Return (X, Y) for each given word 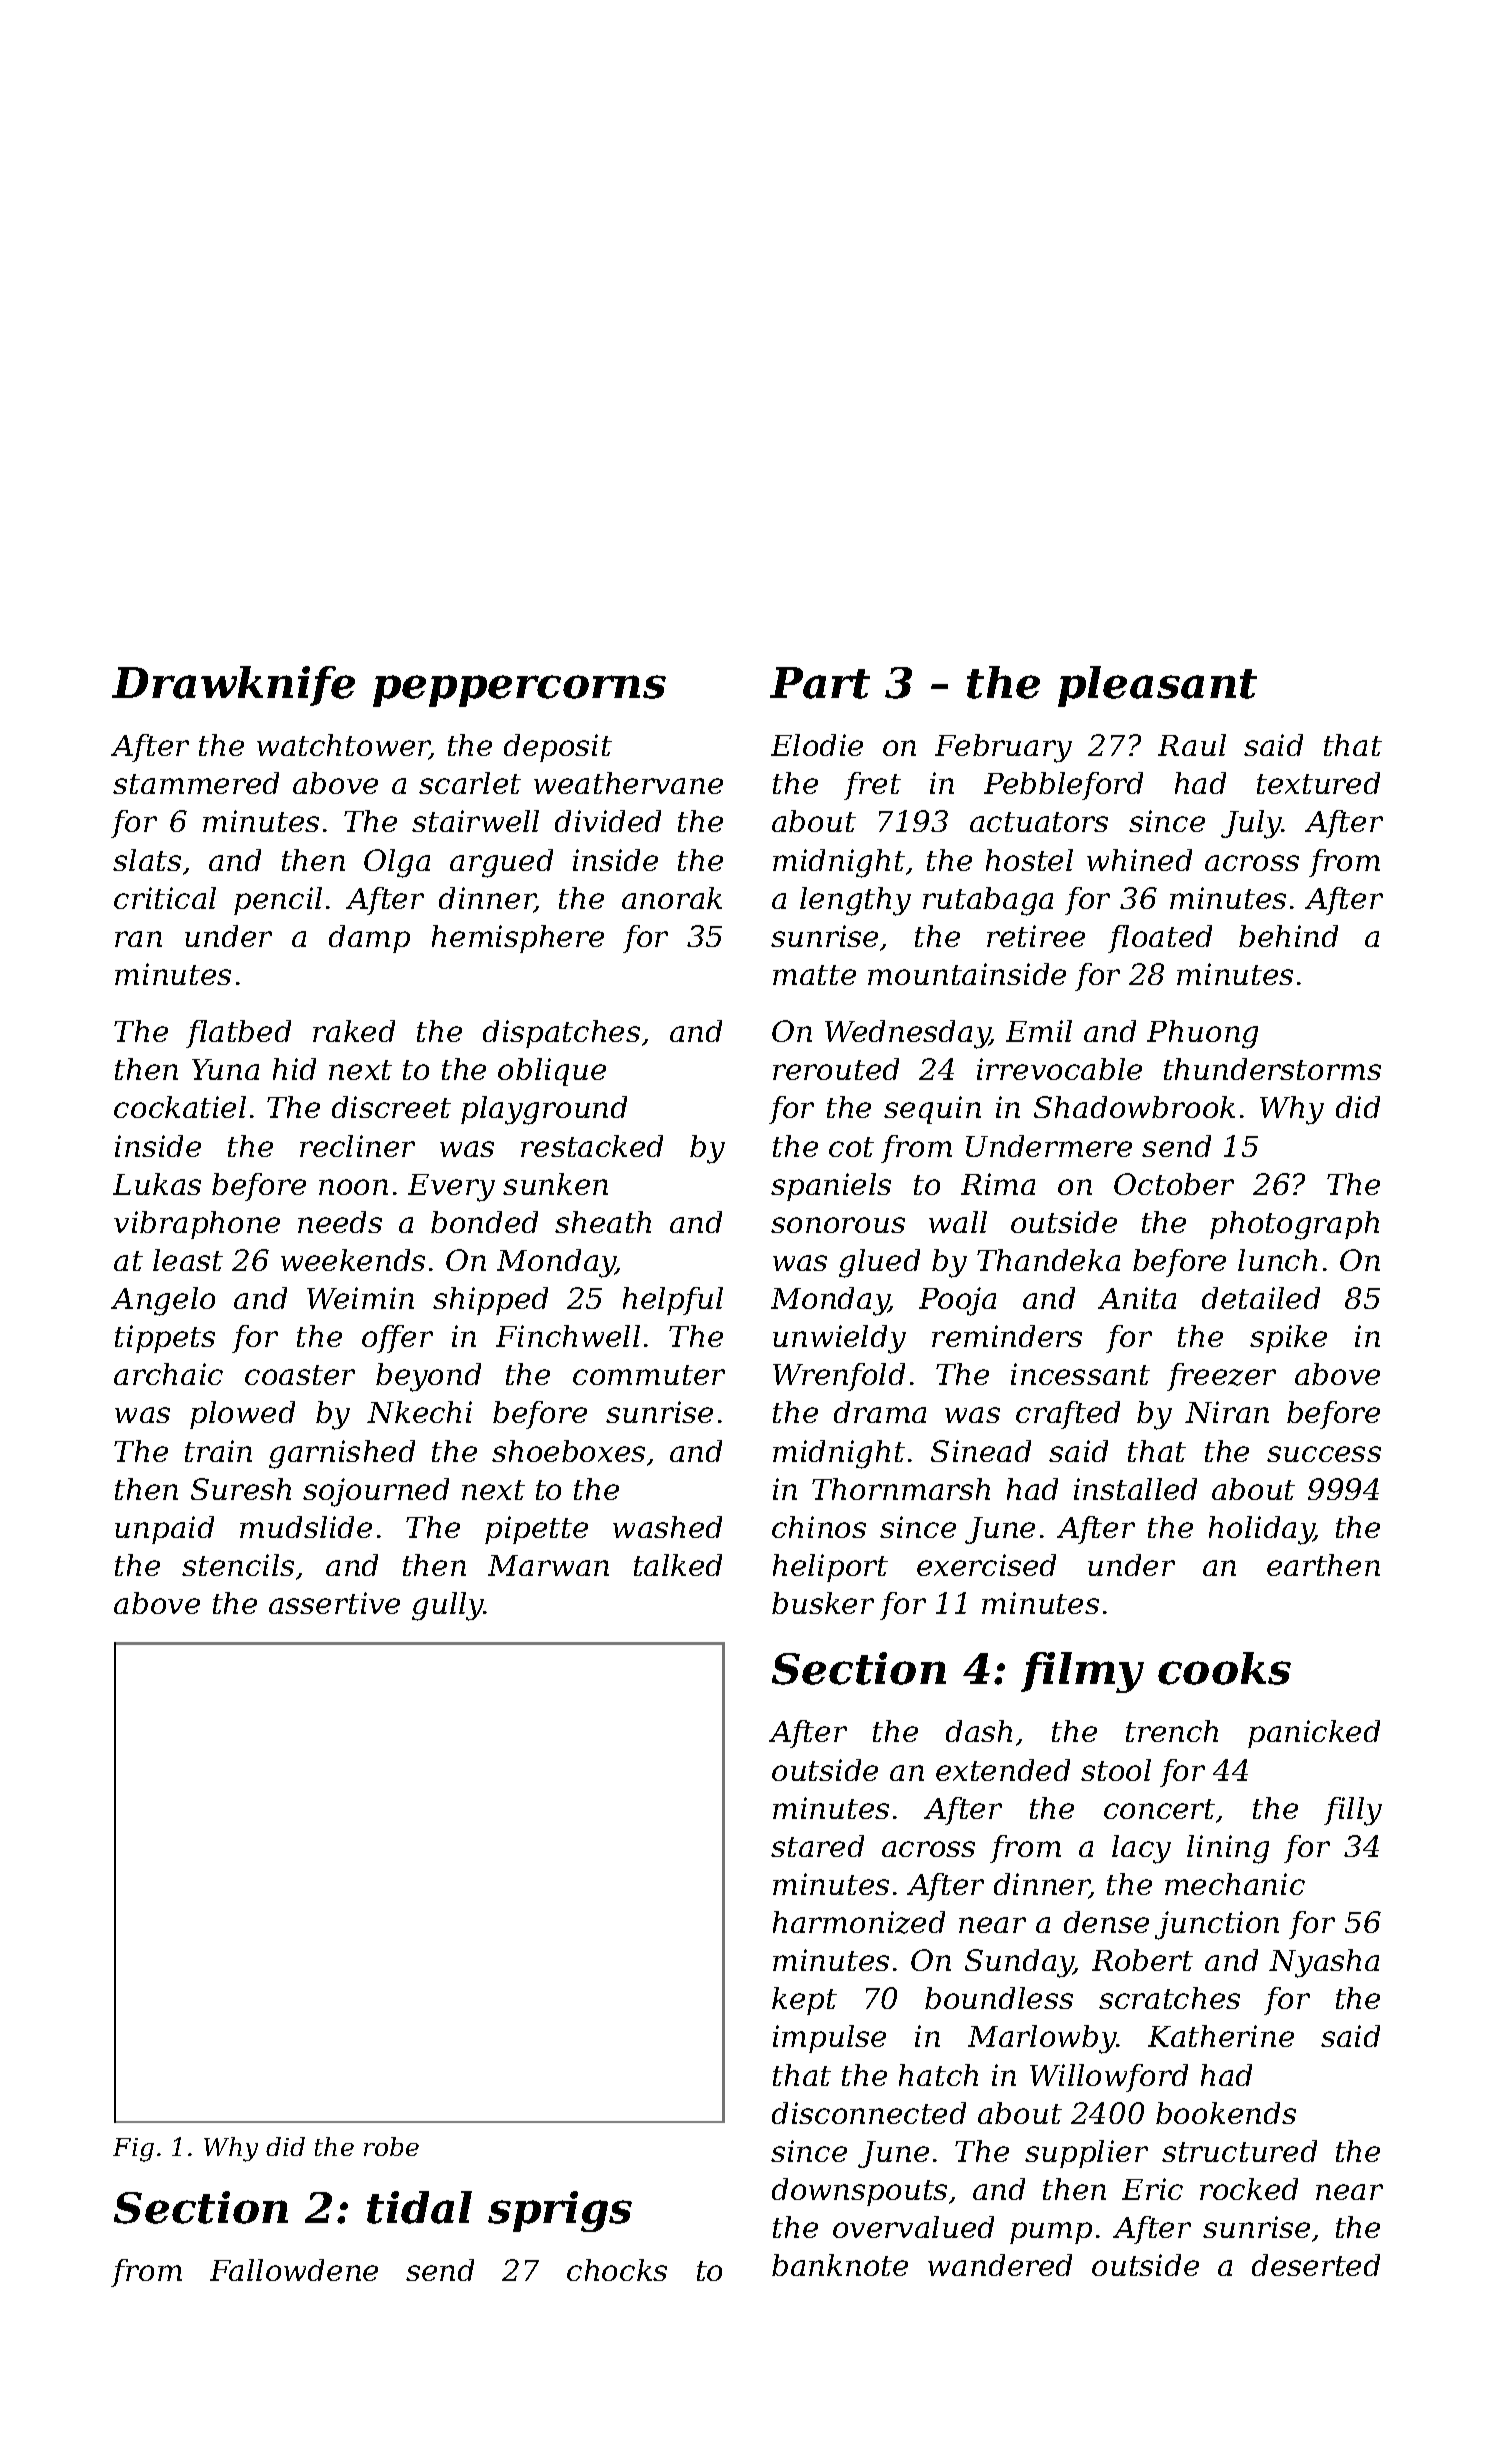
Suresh (241, 1489)
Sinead (981, 1451)
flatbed (238, 1034)
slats (147, 860)
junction (1217, 1925)
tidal (419, 2207)
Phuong (1202, 1034)
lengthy (855, 901)
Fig (133, 2150)
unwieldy (839, 1339)
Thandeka (1048, 1260)
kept (804, 2001)
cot (851, 1147)
